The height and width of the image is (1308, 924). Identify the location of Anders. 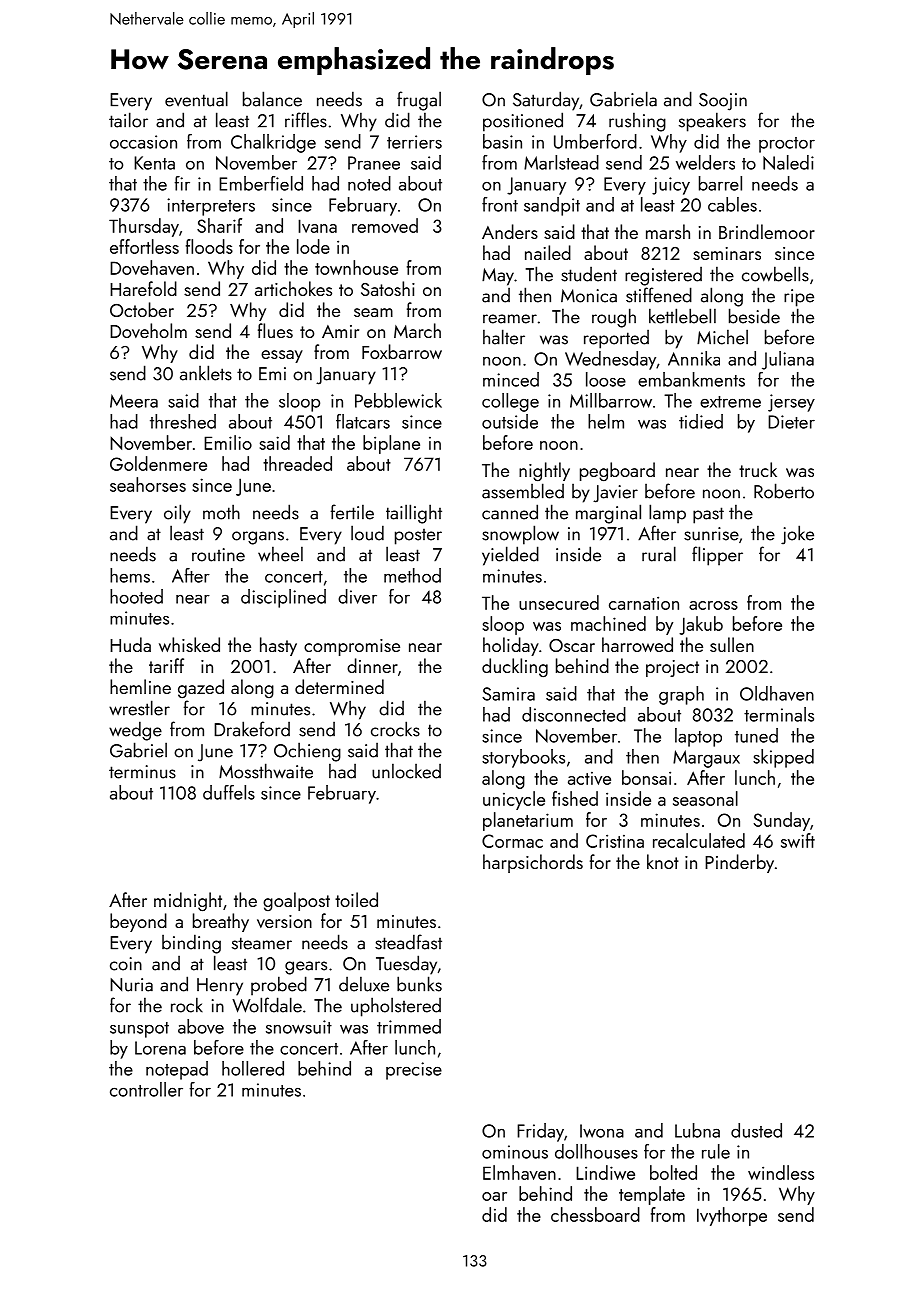
(510, 231).
